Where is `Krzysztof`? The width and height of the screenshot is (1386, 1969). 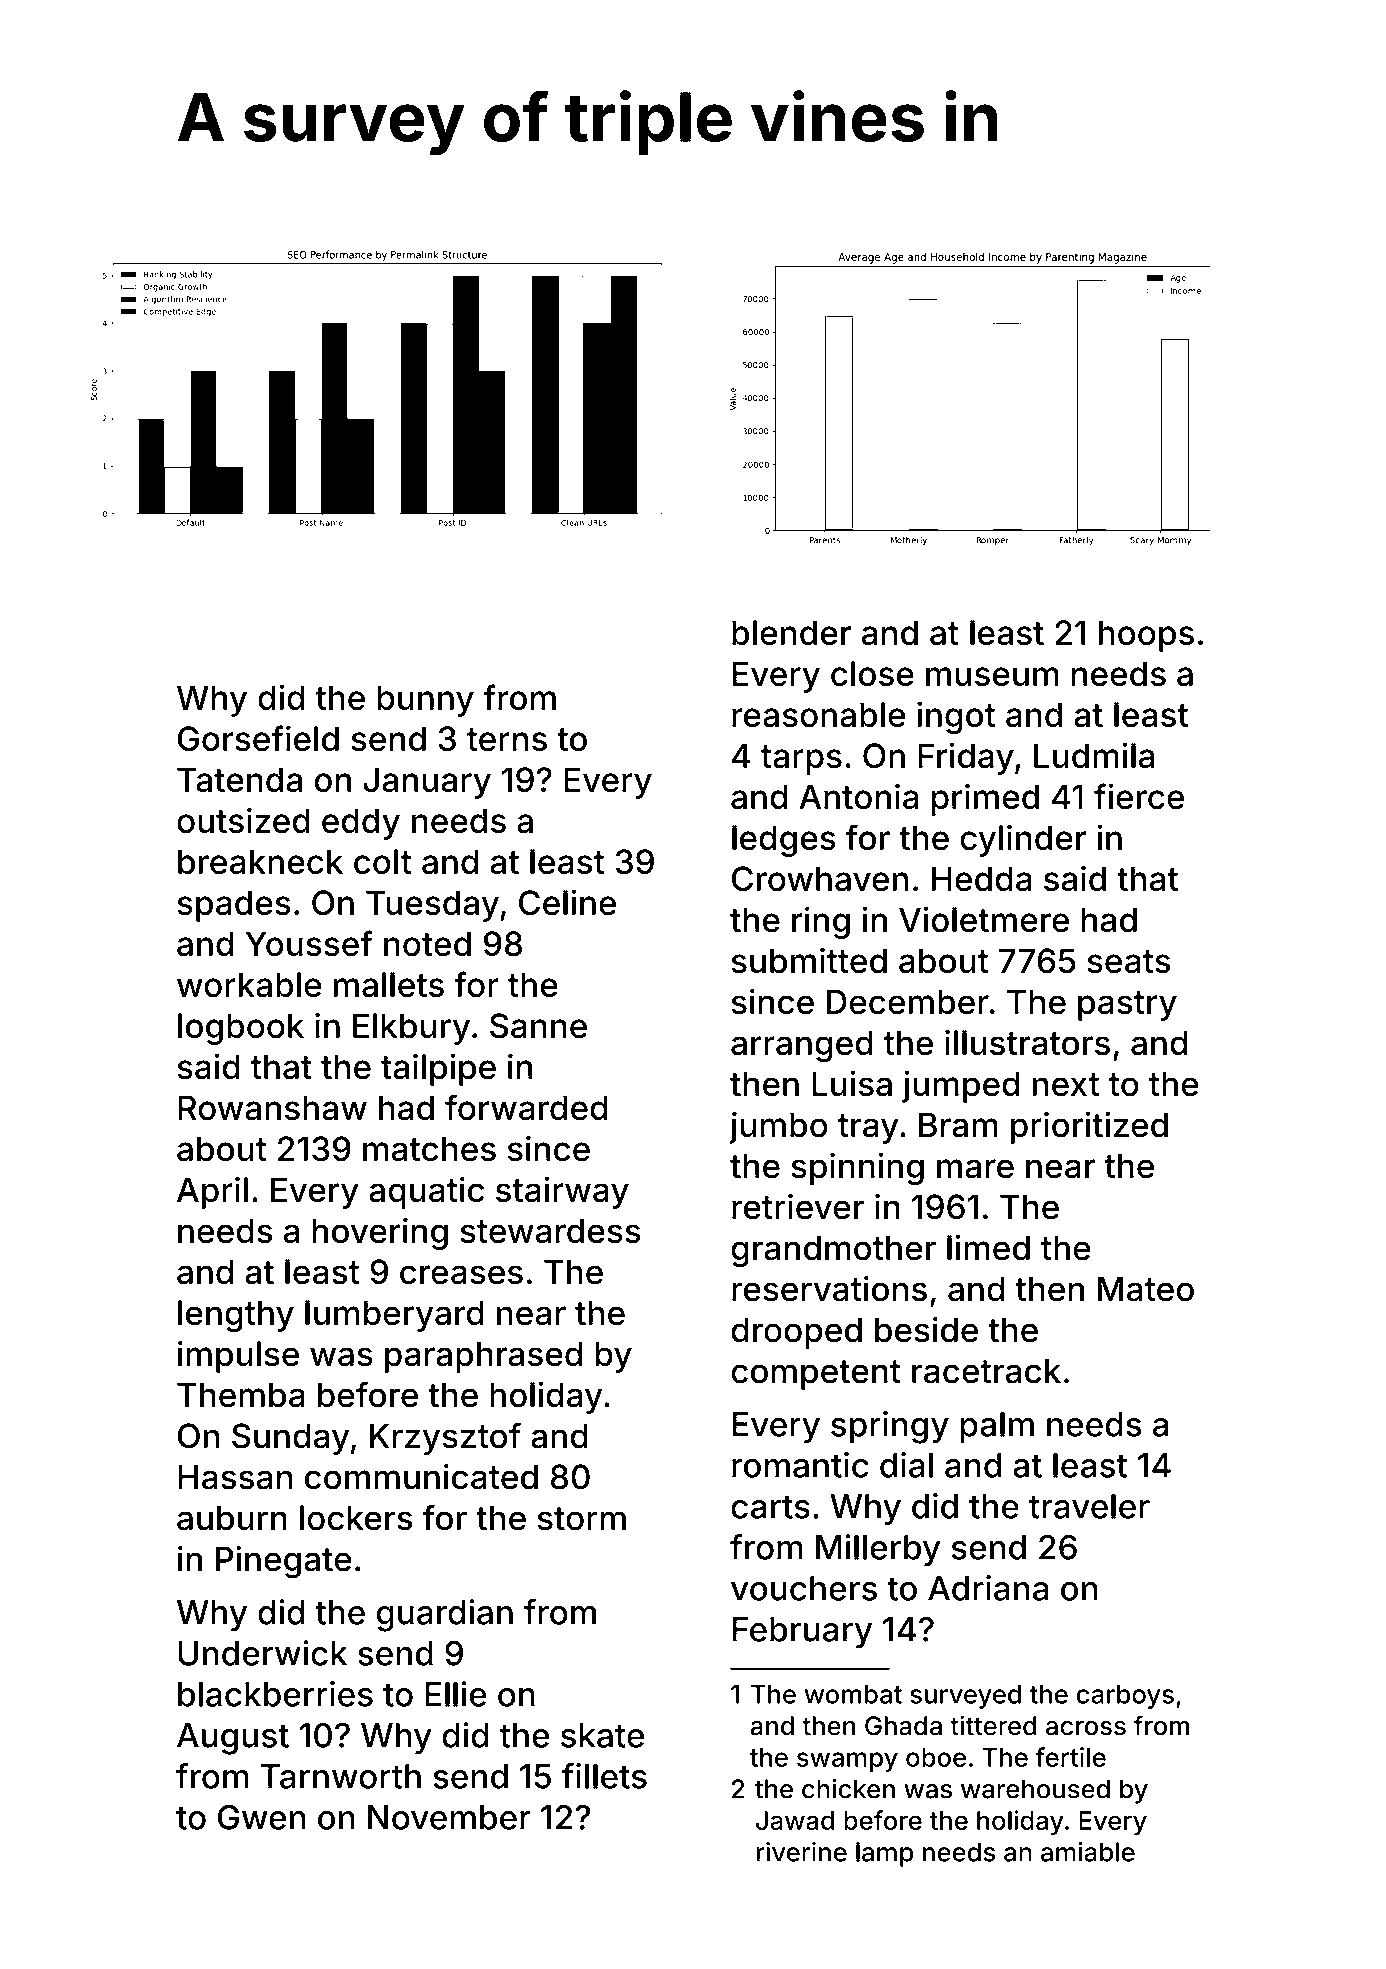
Krzysztof is located at coordinates (445, 1438).
